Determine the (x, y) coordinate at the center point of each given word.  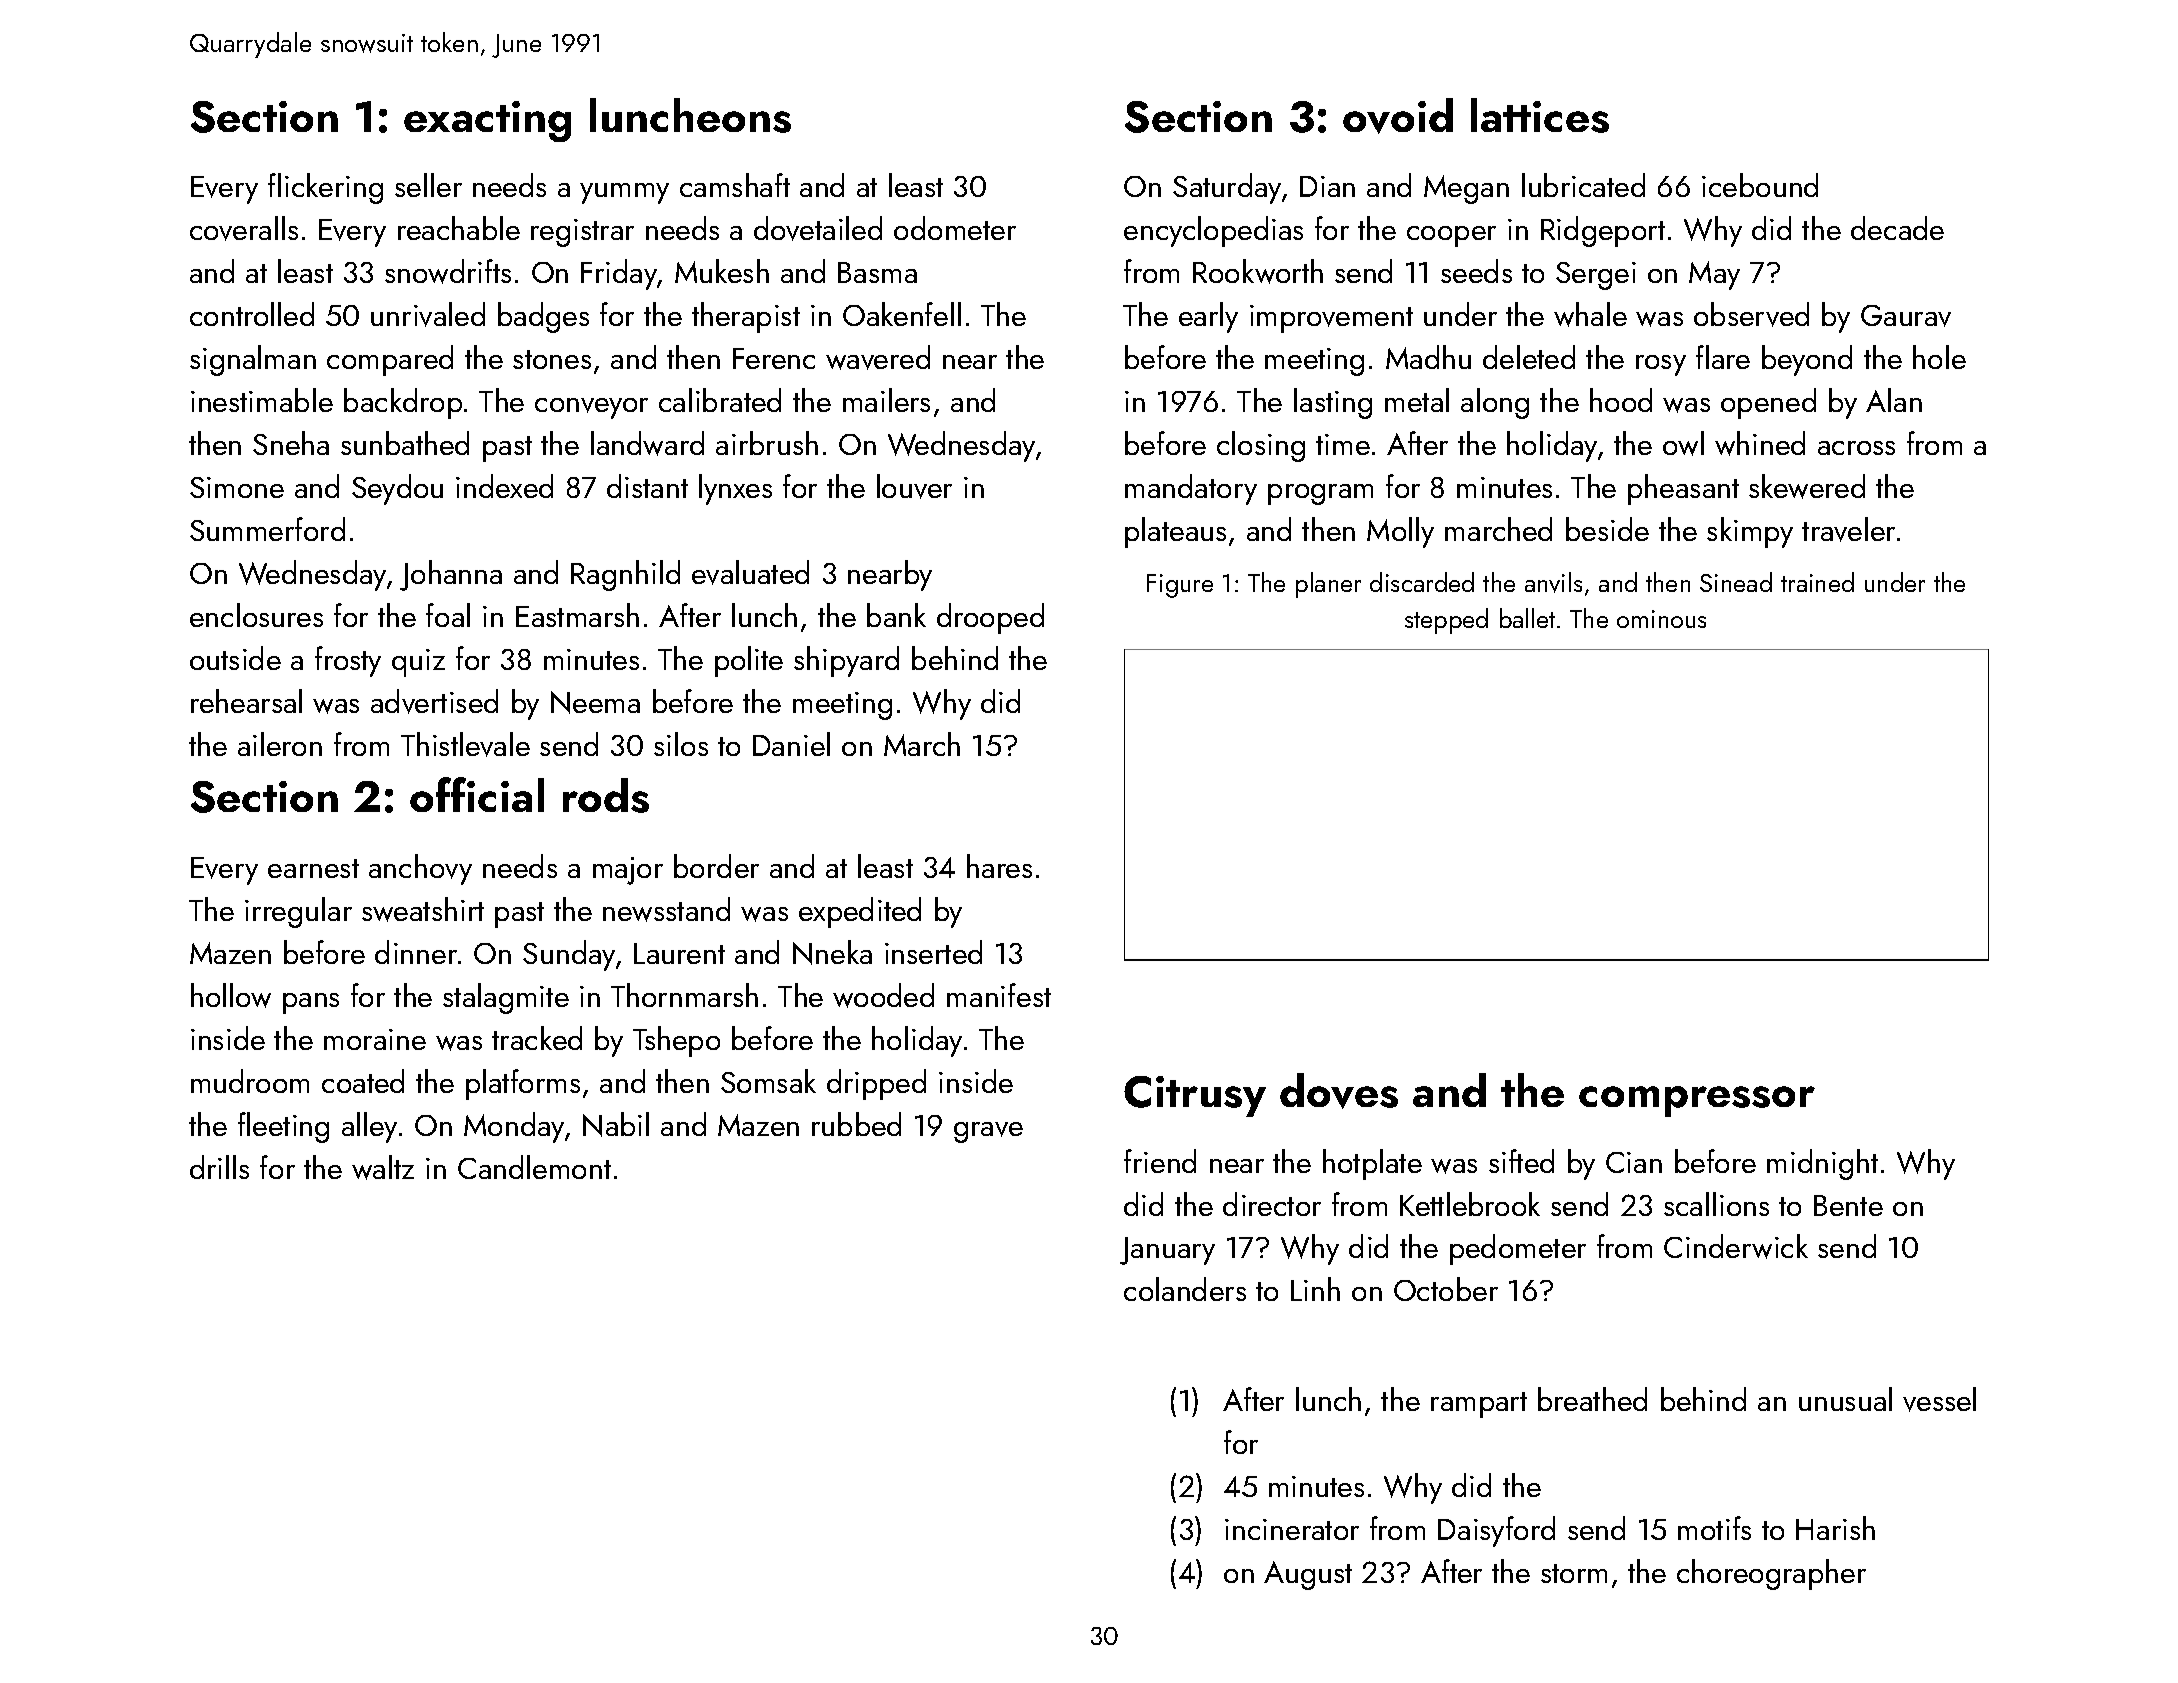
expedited (860, 912)
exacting (487, 121)
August (1308, 1575)
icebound (1760, 185)
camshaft (735, 185)
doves (1339, 1091)
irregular (298, 912)
